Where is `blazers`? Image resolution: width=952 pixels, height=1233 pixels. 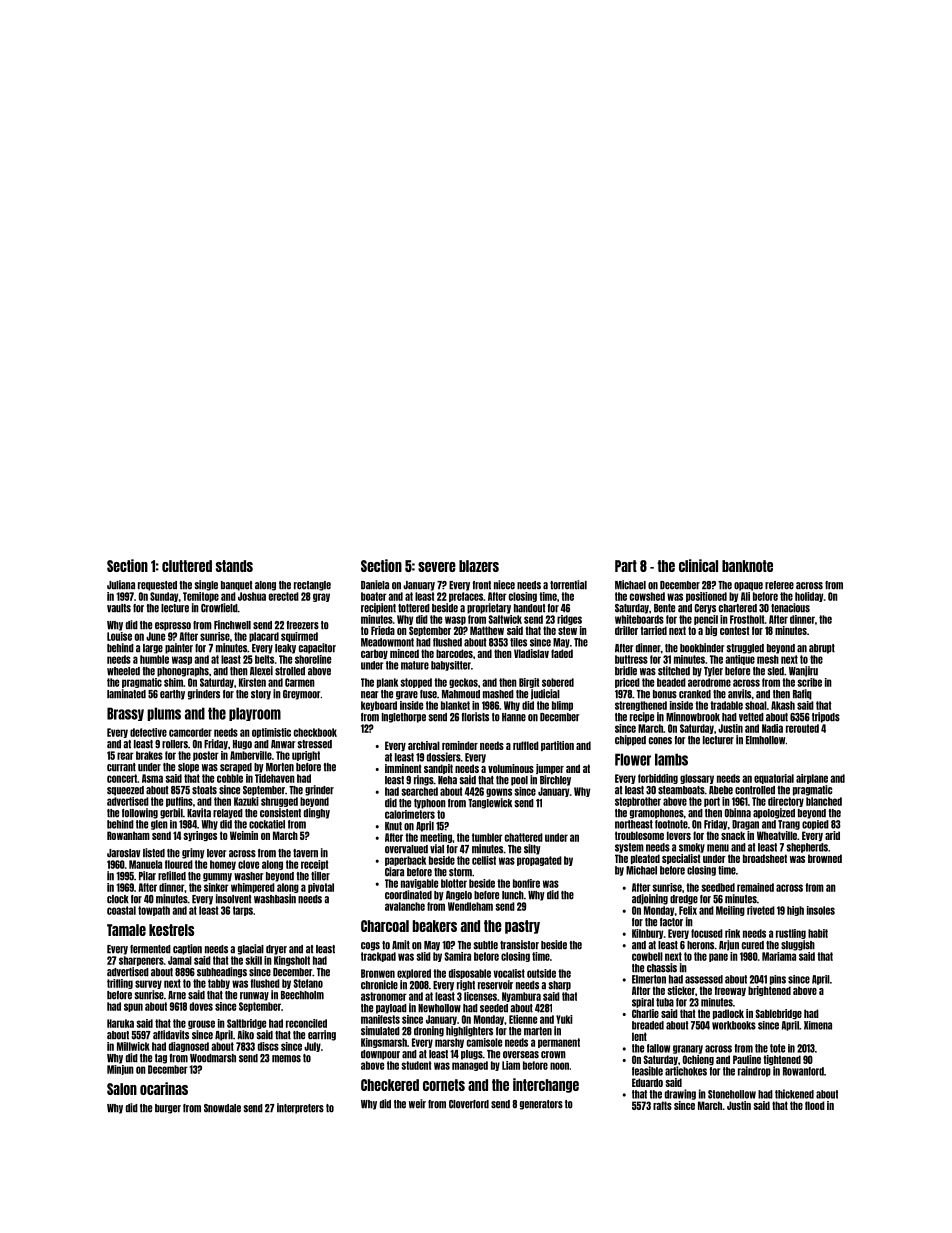 blazers is located at coordinates (479, 566).
